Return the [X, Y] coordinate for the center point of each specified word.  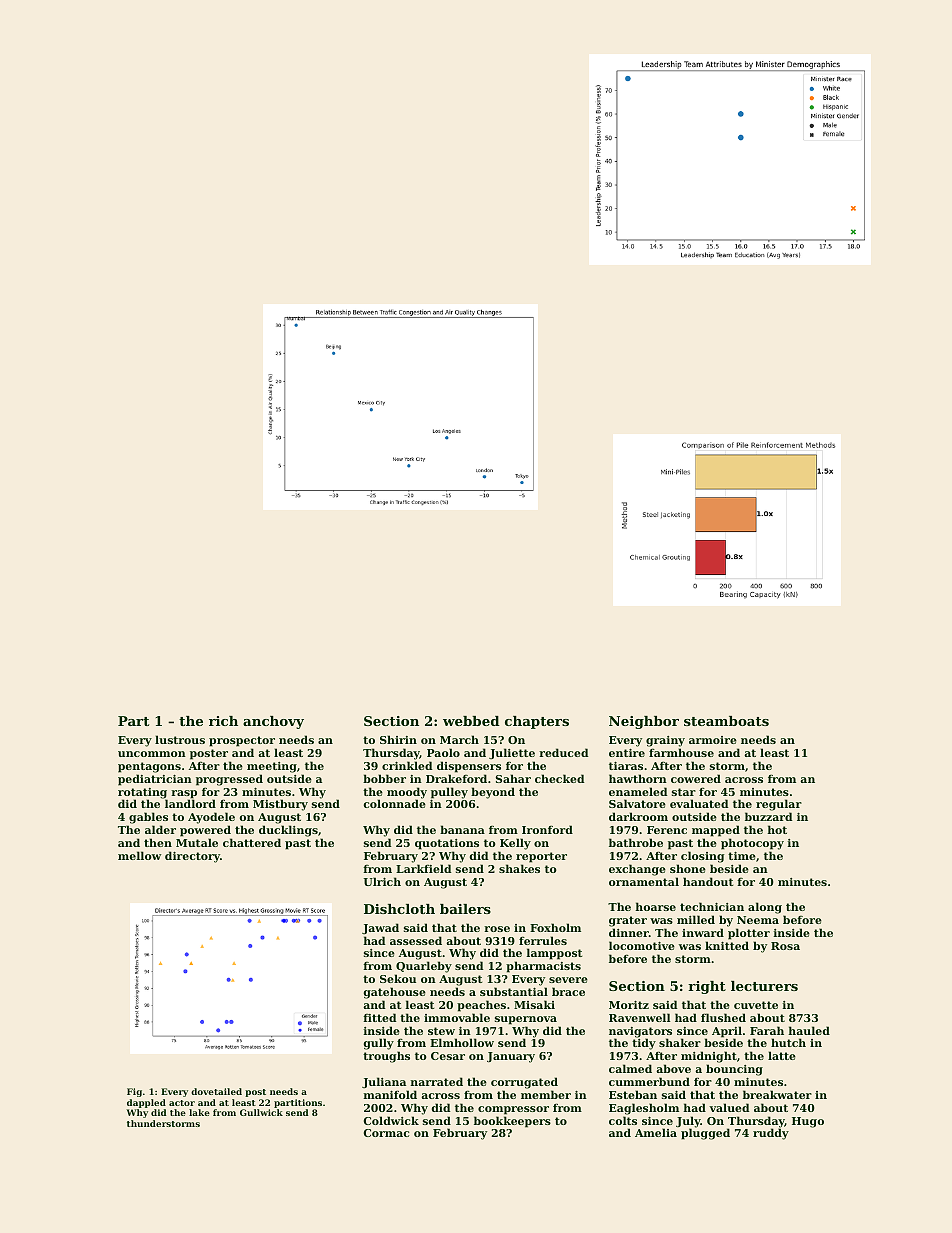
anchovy [273, 722]
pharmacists [543, 967]
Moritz [629, 1005]
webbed [471, 721]
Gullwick [261, 1112]
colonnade [395, 804]
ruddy [771, 1134]
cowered [696, 778]
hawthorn [638, 778]
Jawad [380, 928]
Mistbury [280, 805]
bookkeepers [512, 1122]
